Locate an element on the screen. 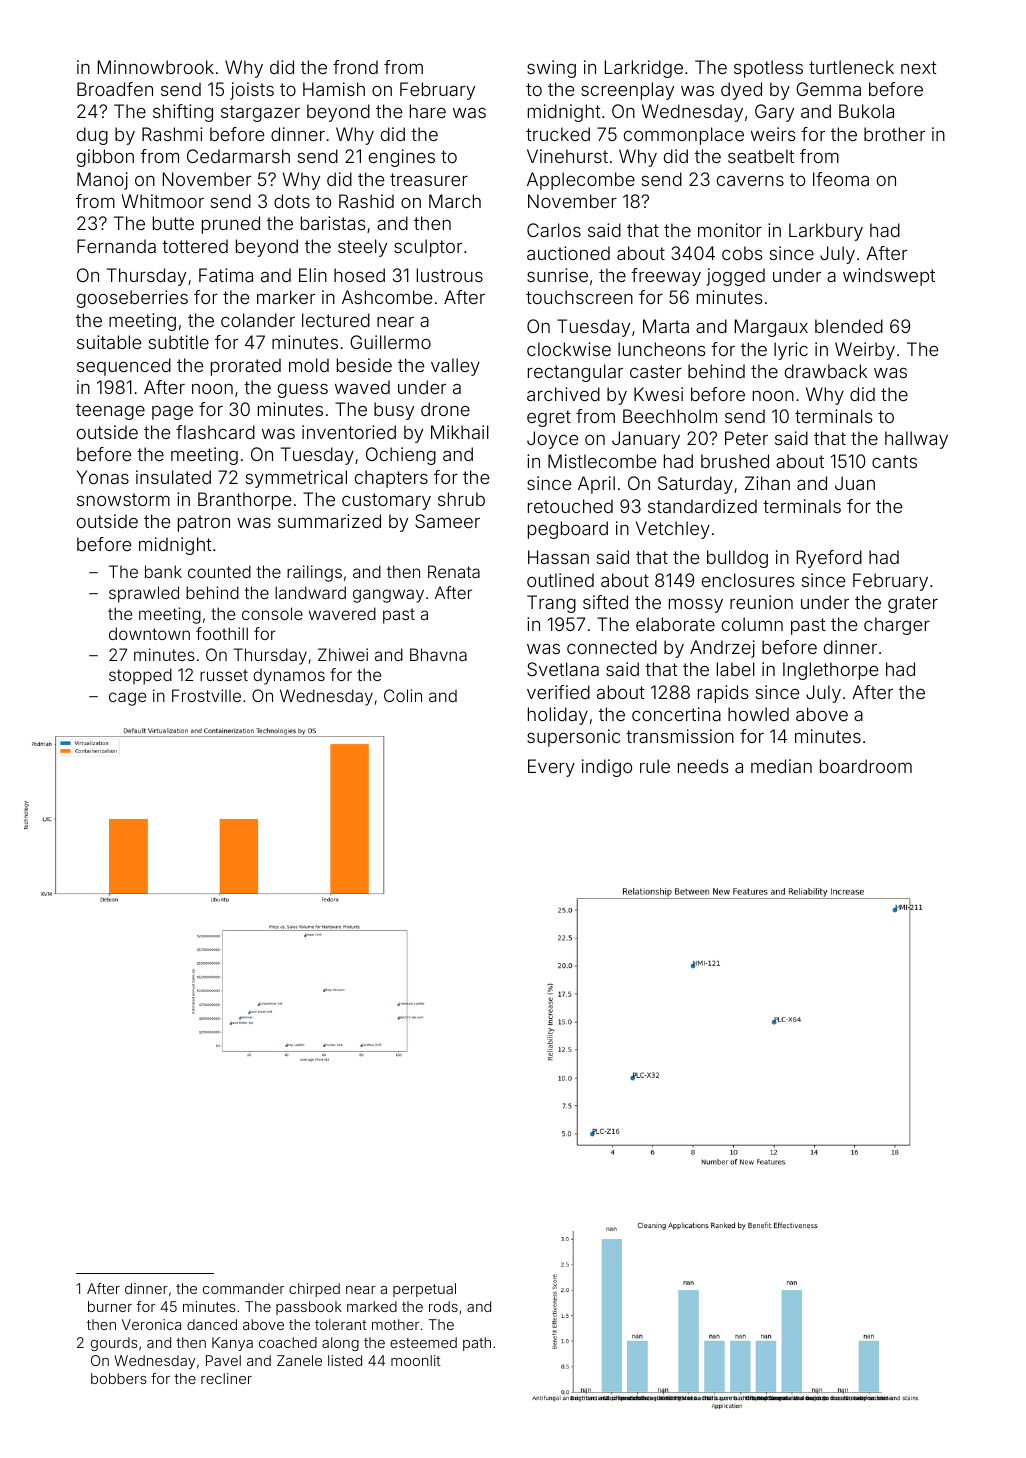 The image size is (1026, 1458). burner is located at coordinates (110, 1306).
